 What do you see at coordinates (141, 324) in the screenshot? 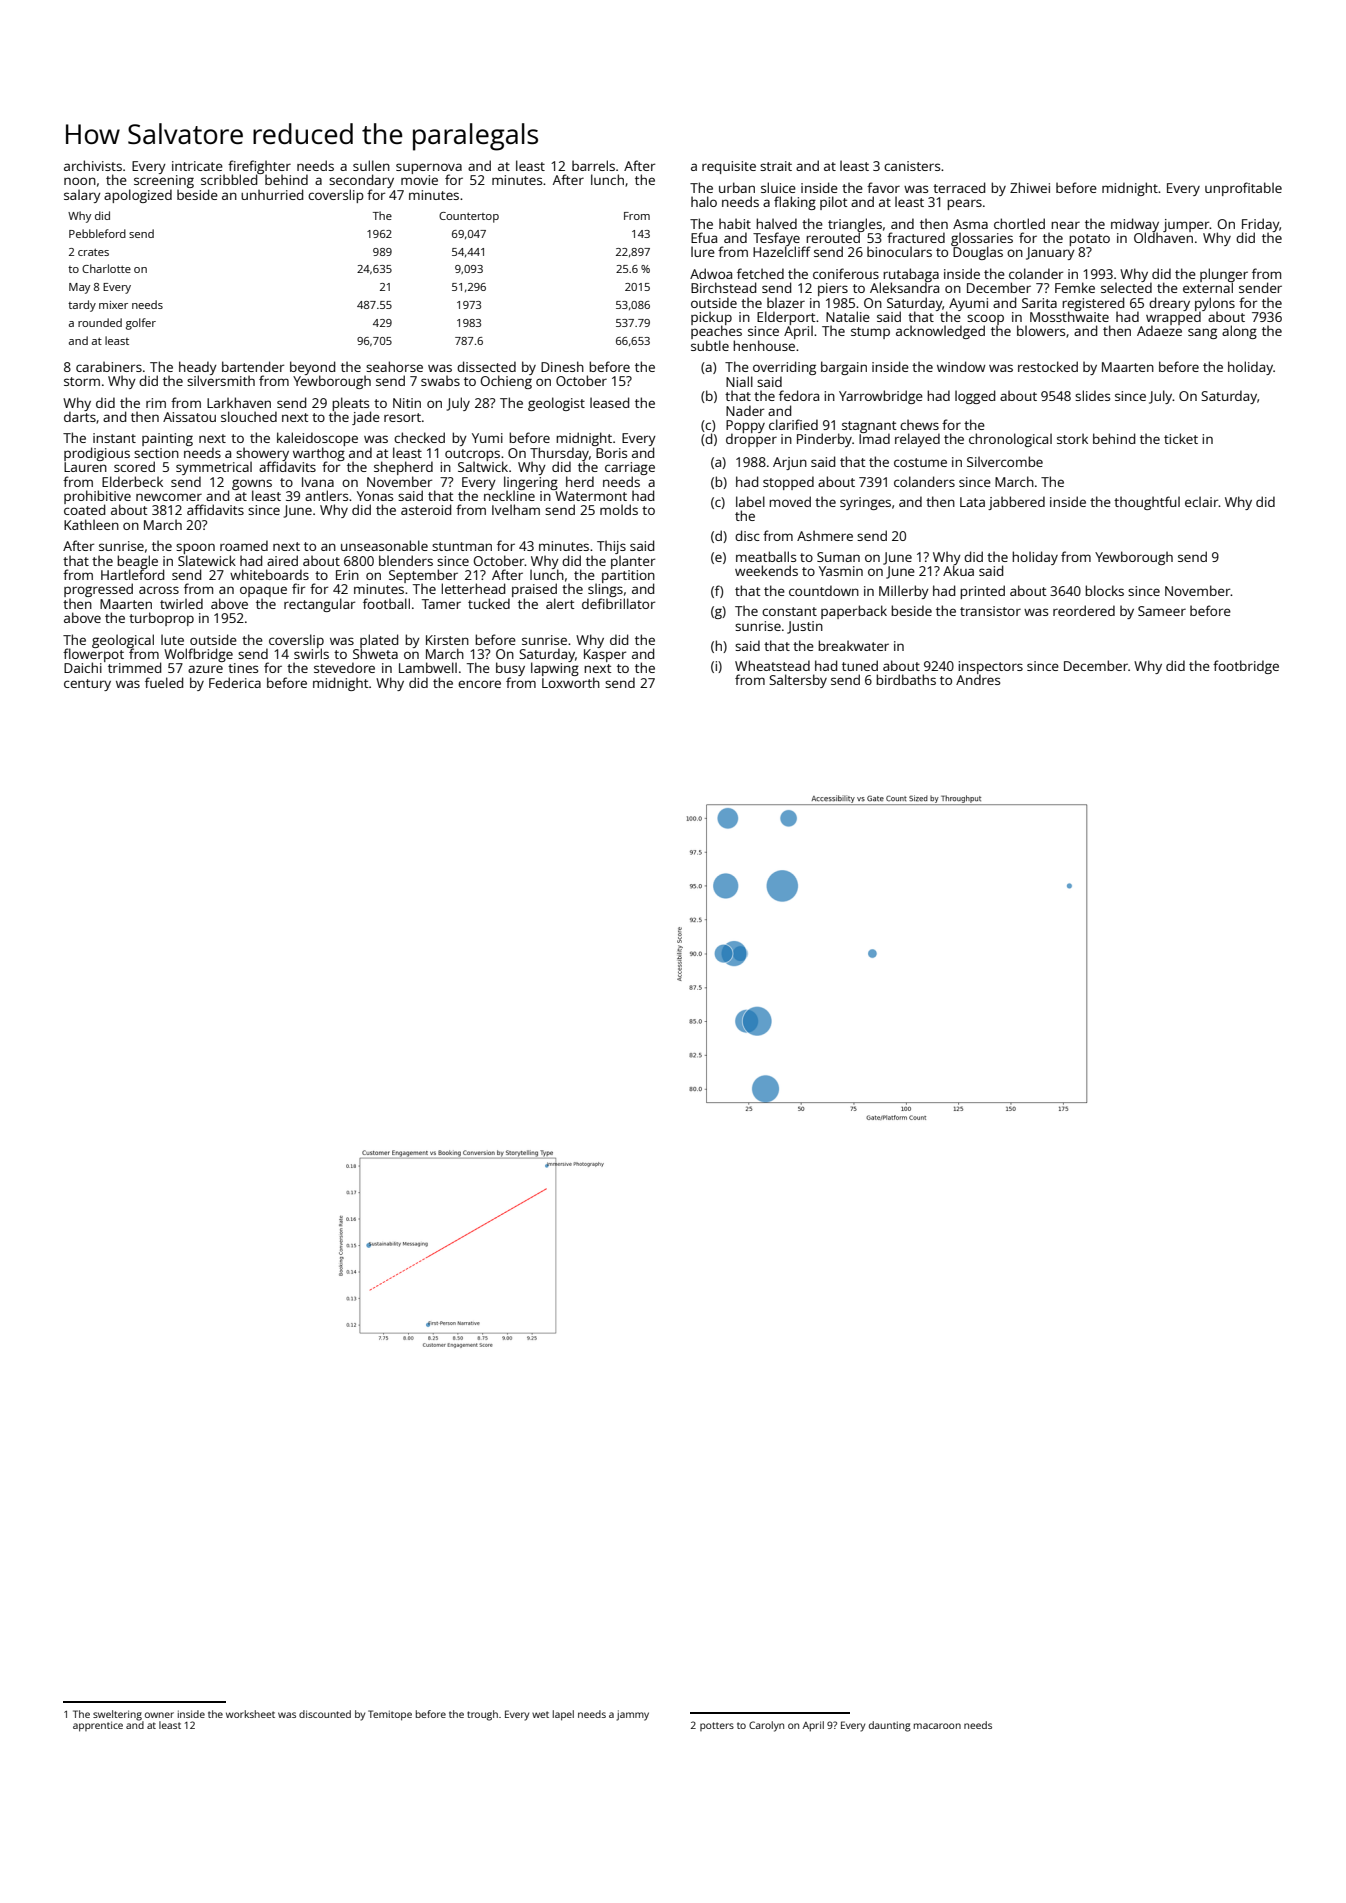
I see `golfer` at bounding box center [141, 324].
